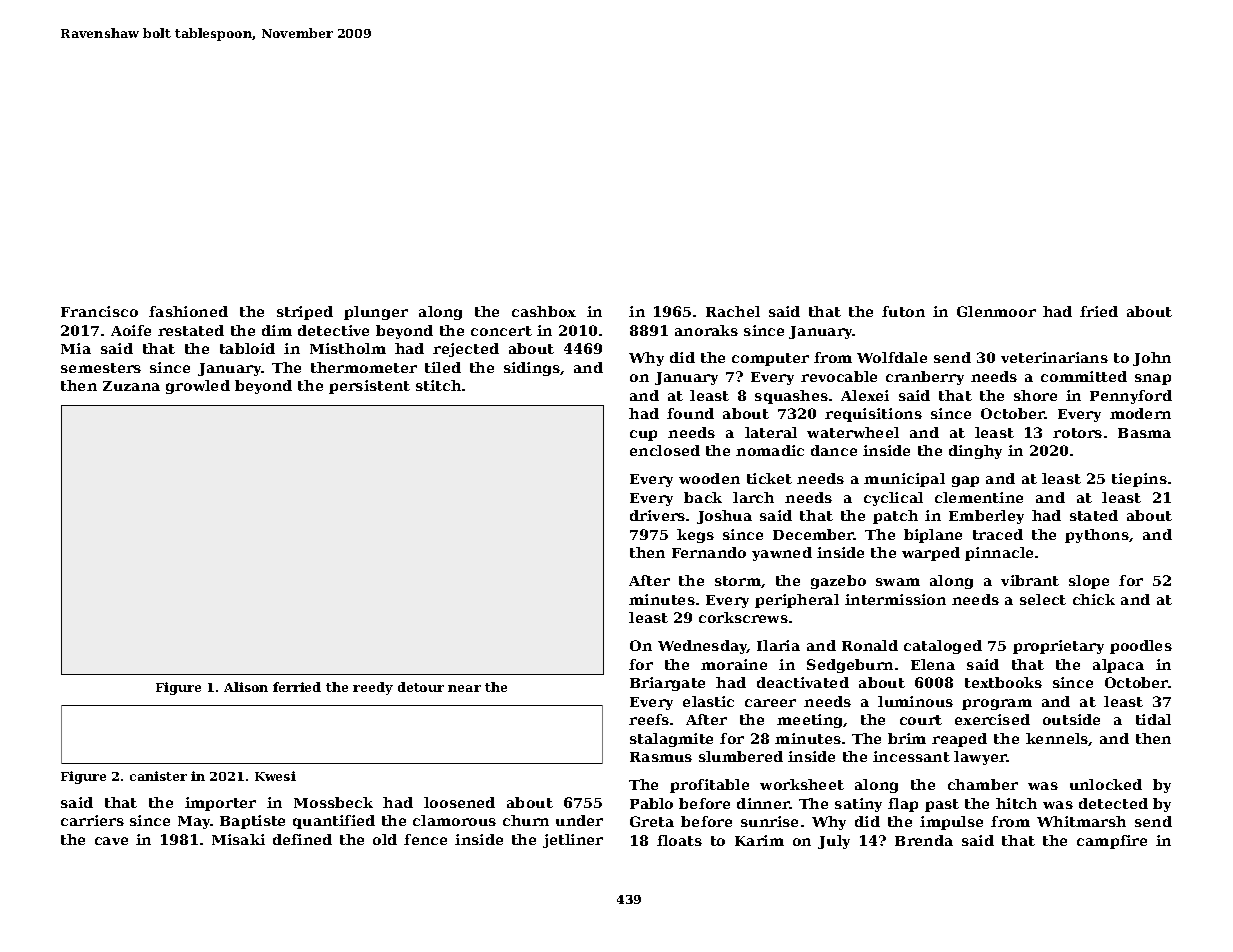  I want to click on traced, so click(998, 534).
